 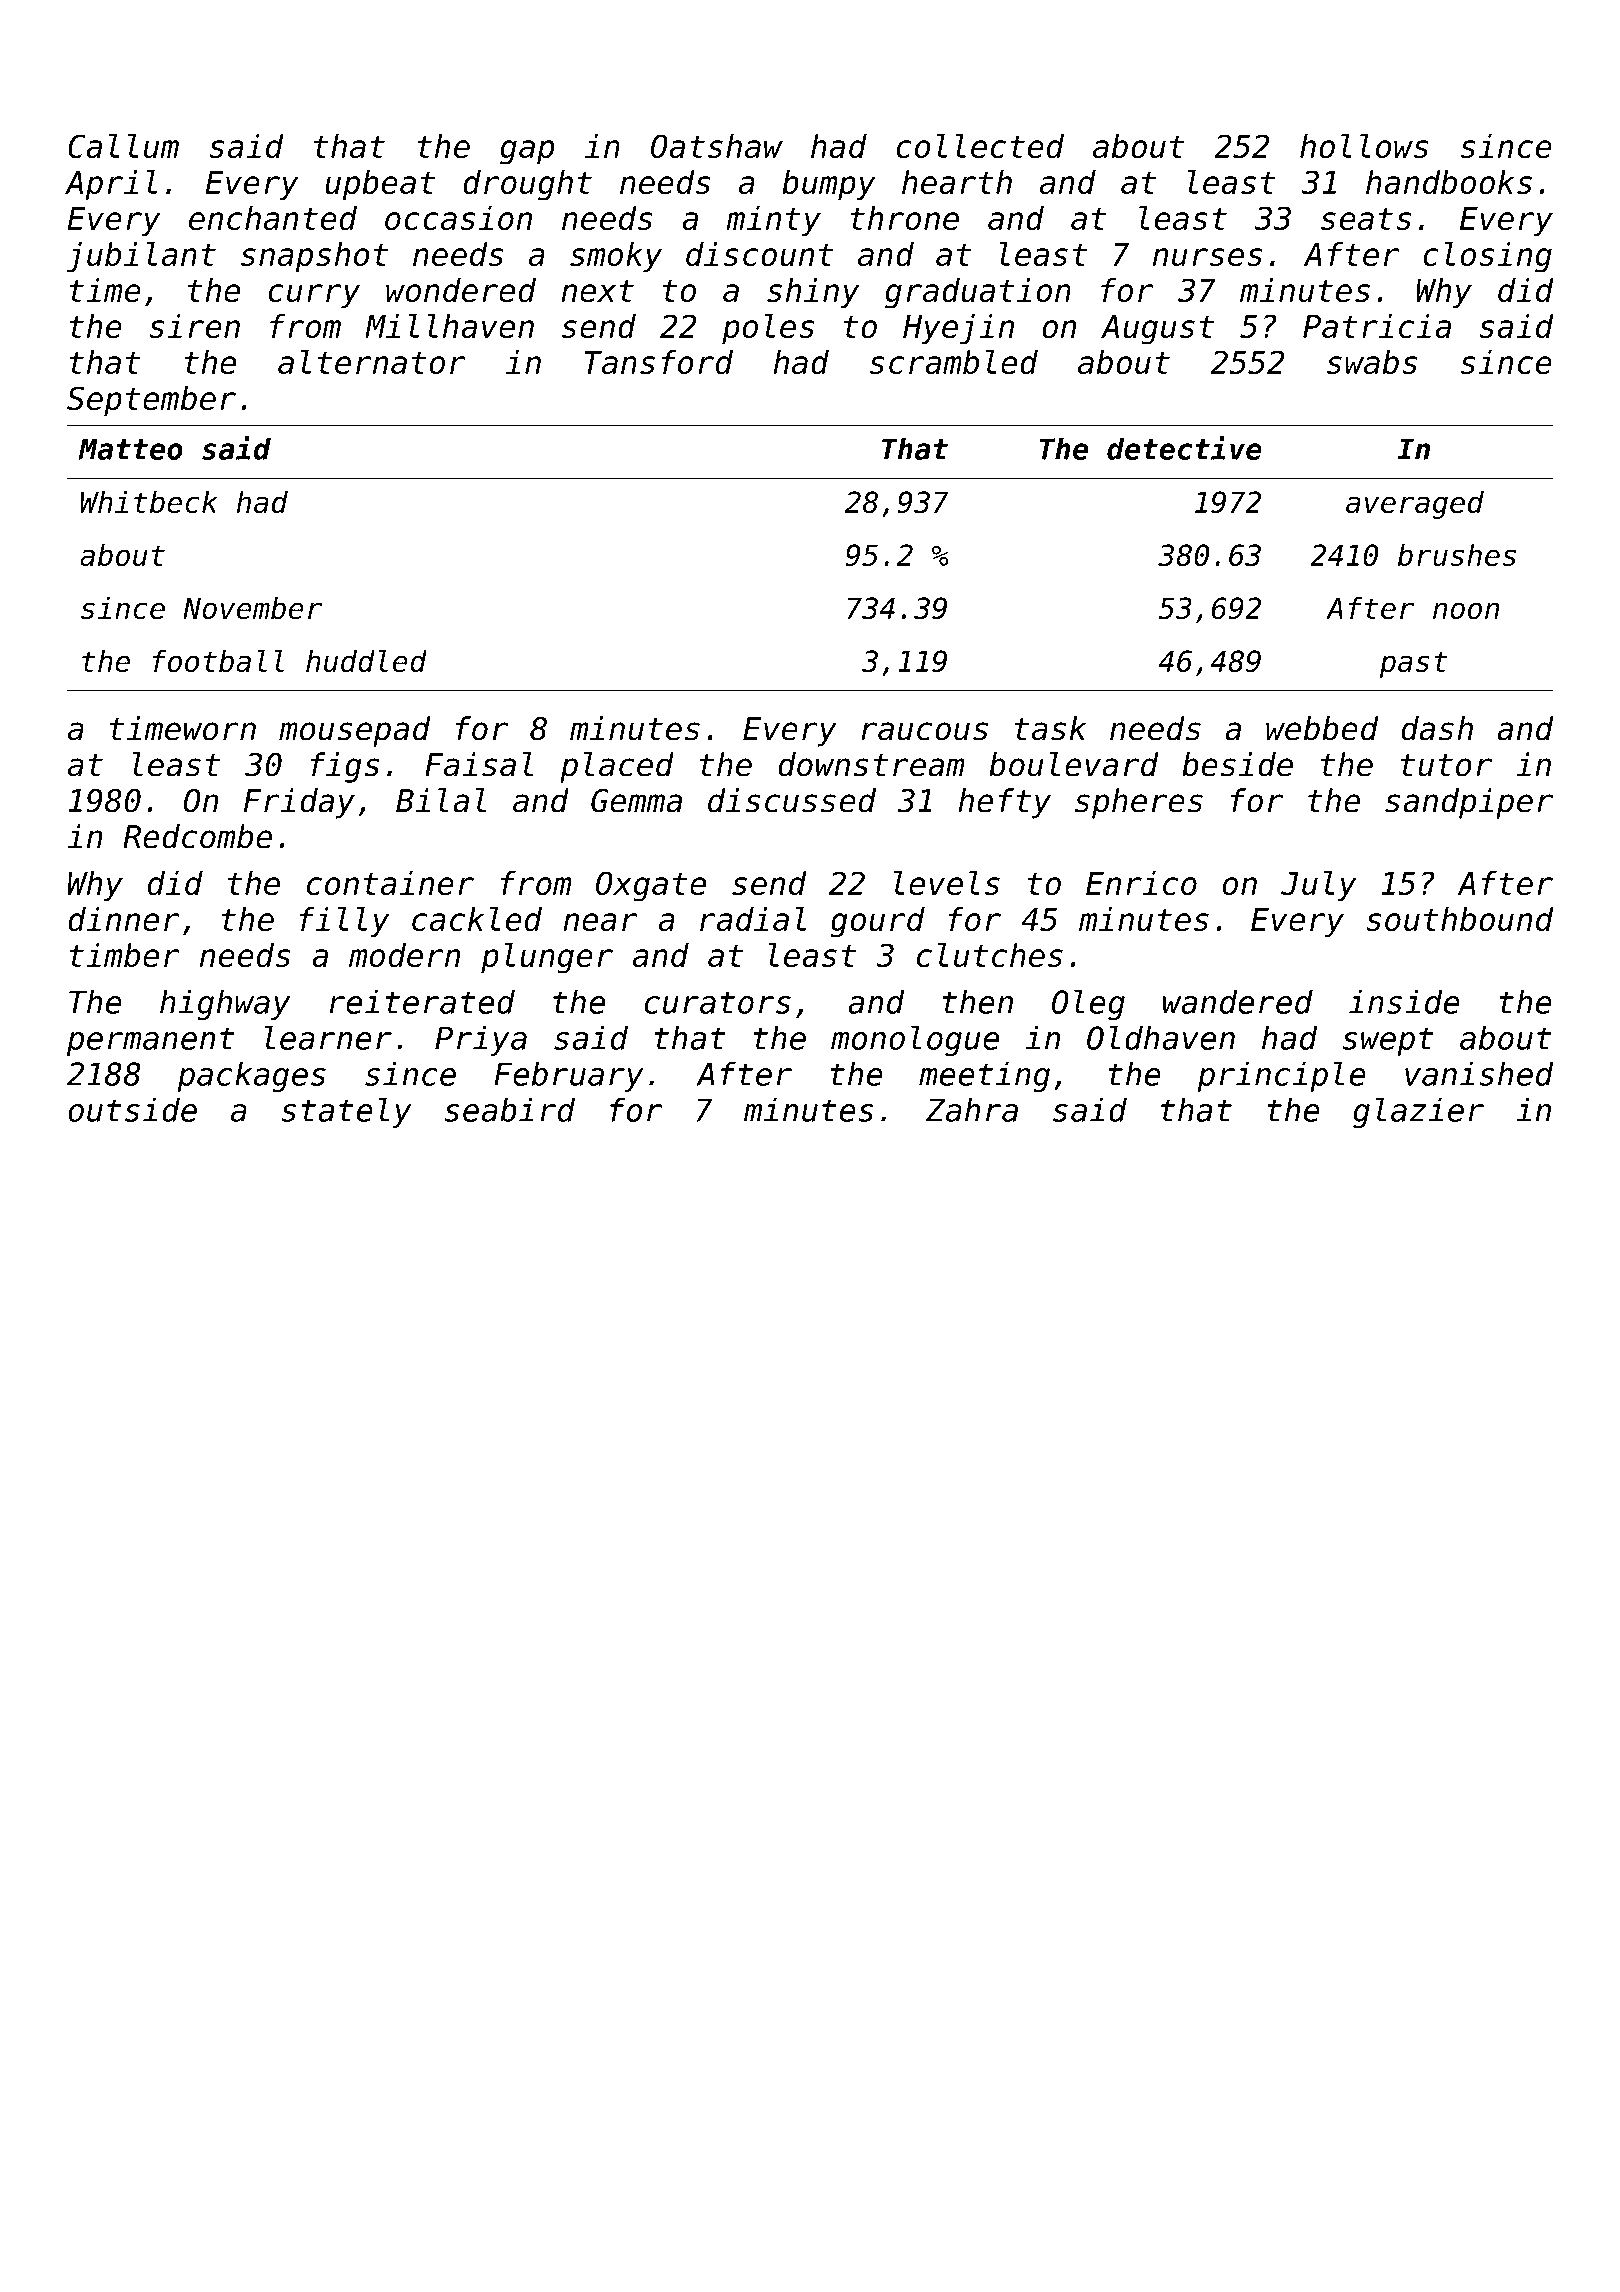 I want to click on outside, so click(x=132, y=1109).
